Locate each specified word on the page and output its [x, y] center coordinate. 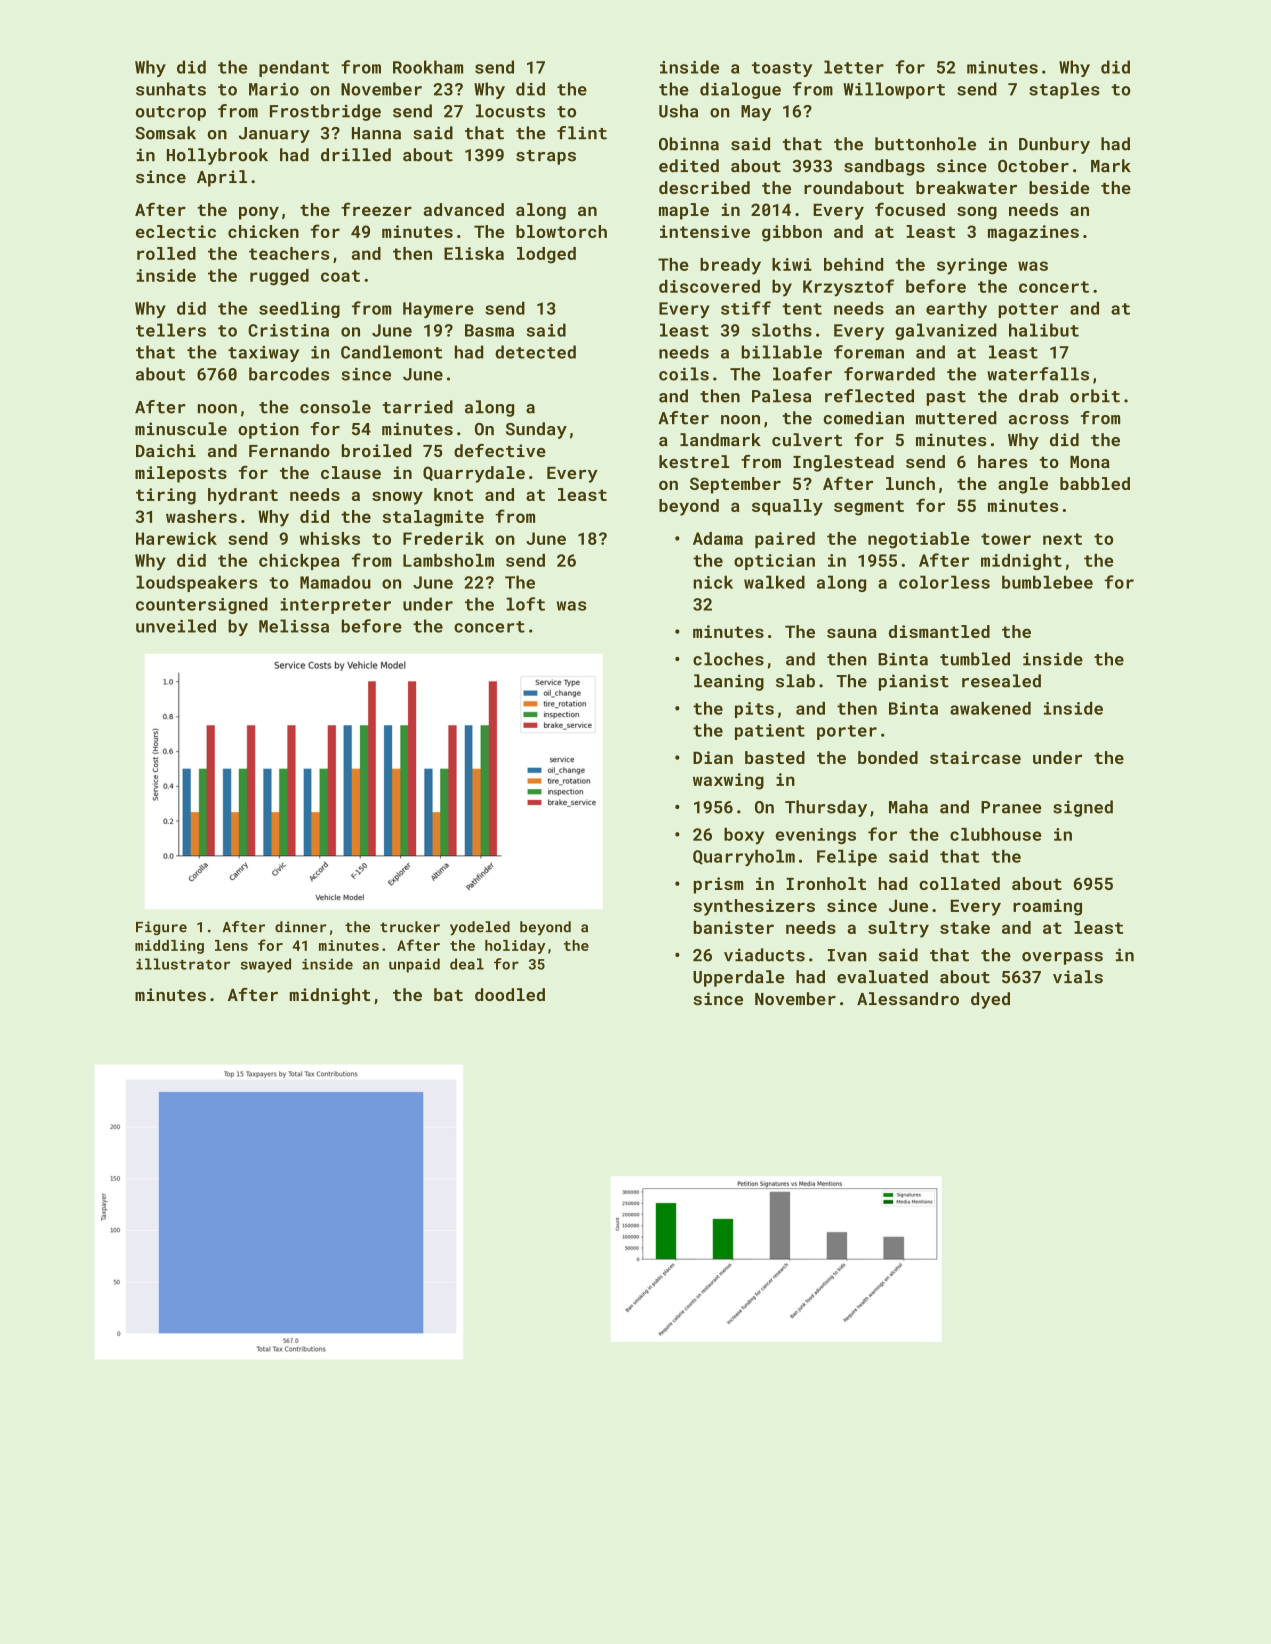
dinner [300, 927]
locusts [510, 111]
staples [1064, 90]
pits [754, 710]
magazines [1033, 233]
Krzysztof [848, 288]
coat [340, 276]
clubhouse [995, 834]
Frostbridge [325, 112]
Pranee [1011, 807]
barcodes [289, 374]
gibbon [792, 233]
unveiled [176, 626]
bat [448, 994]
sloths [782, 330]
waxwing [728, 781]
